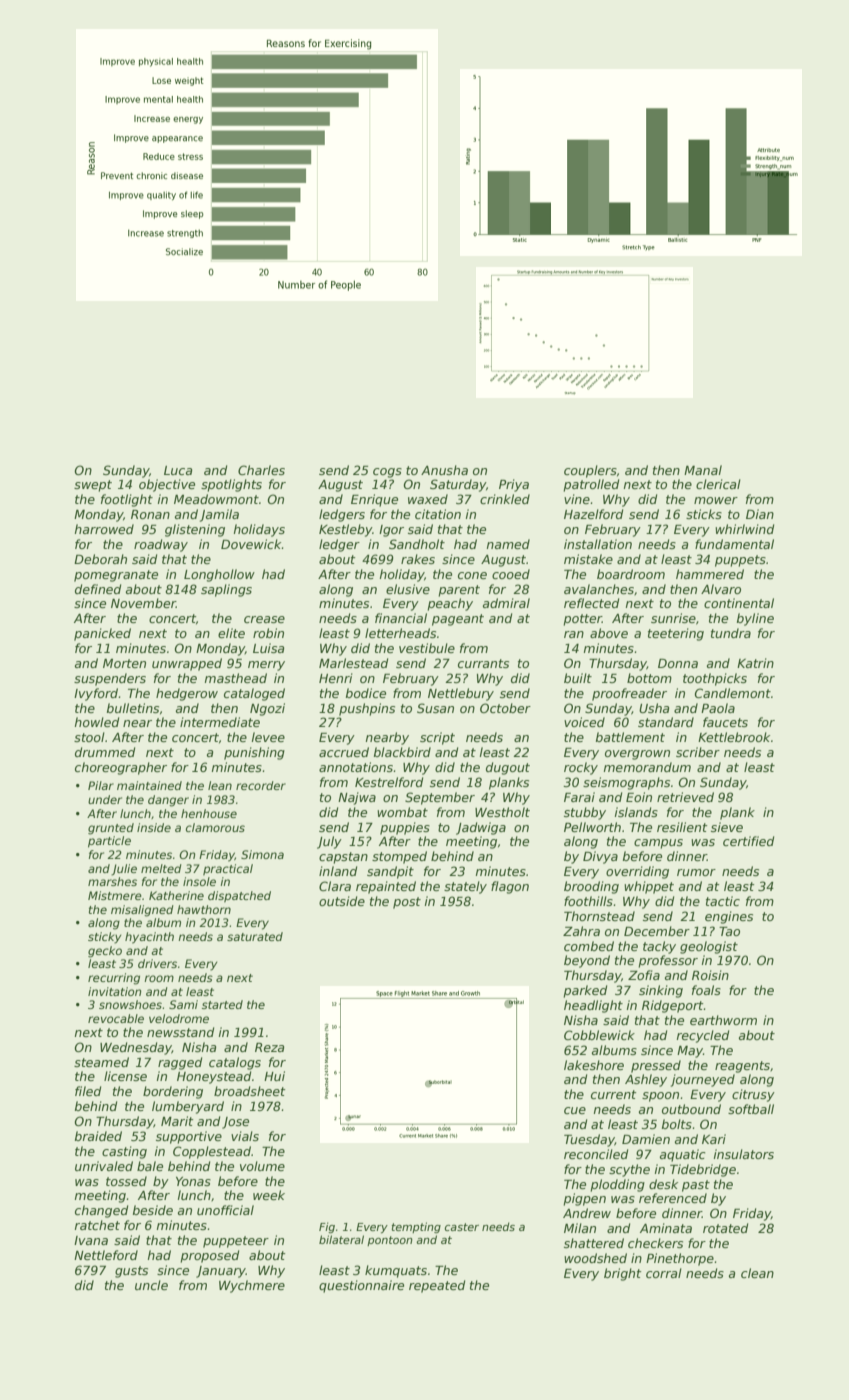  Describe the element at coordinates (252, 1286) in the screenshot. I see `Wychmere` at that location.
